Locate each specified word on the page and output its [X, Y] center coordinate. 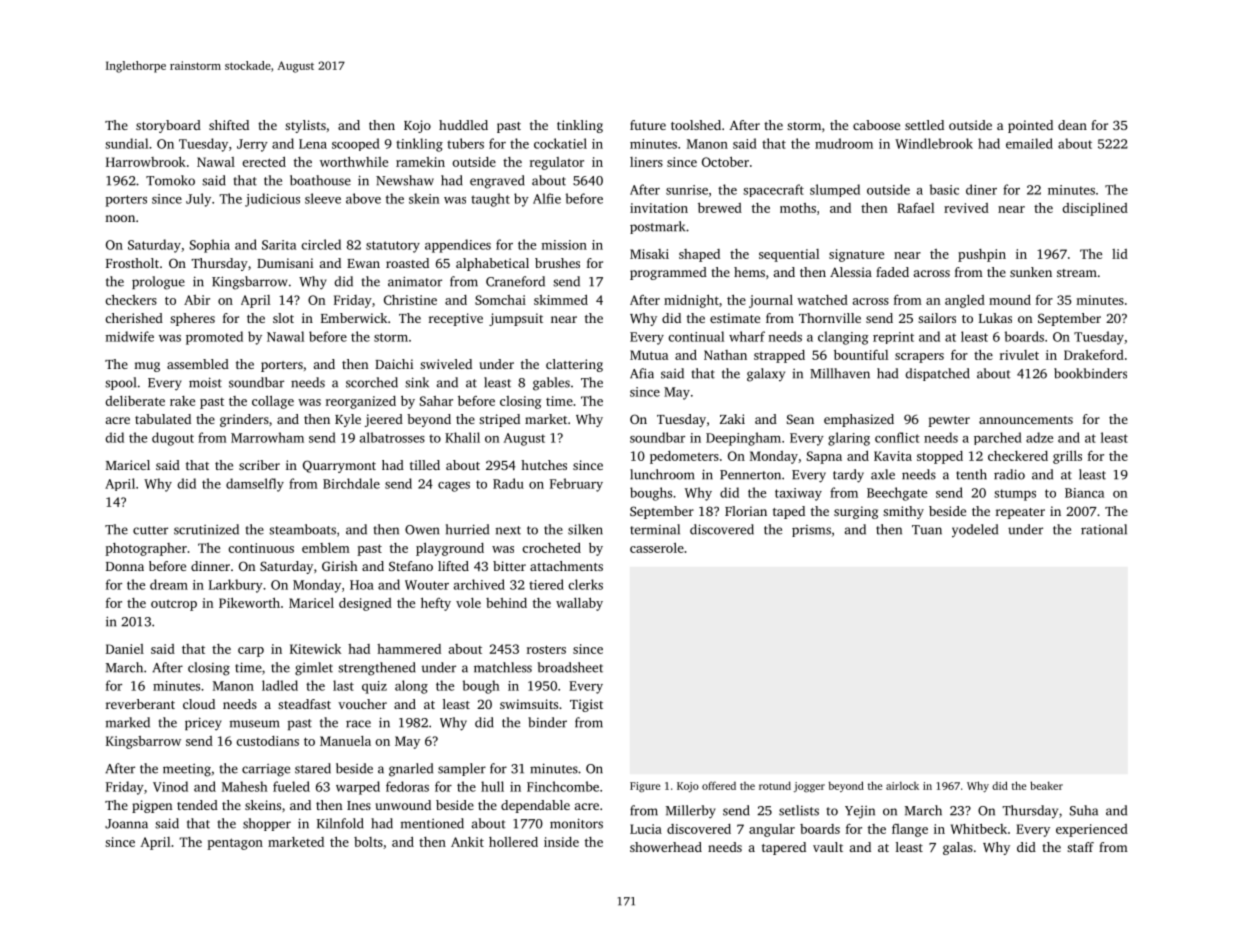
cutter [150, 530]
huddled [463, 125]
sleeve [323, 198]
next [508, 530]
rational [1104, 529]
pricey [203, 724]
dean [1072, 125]
